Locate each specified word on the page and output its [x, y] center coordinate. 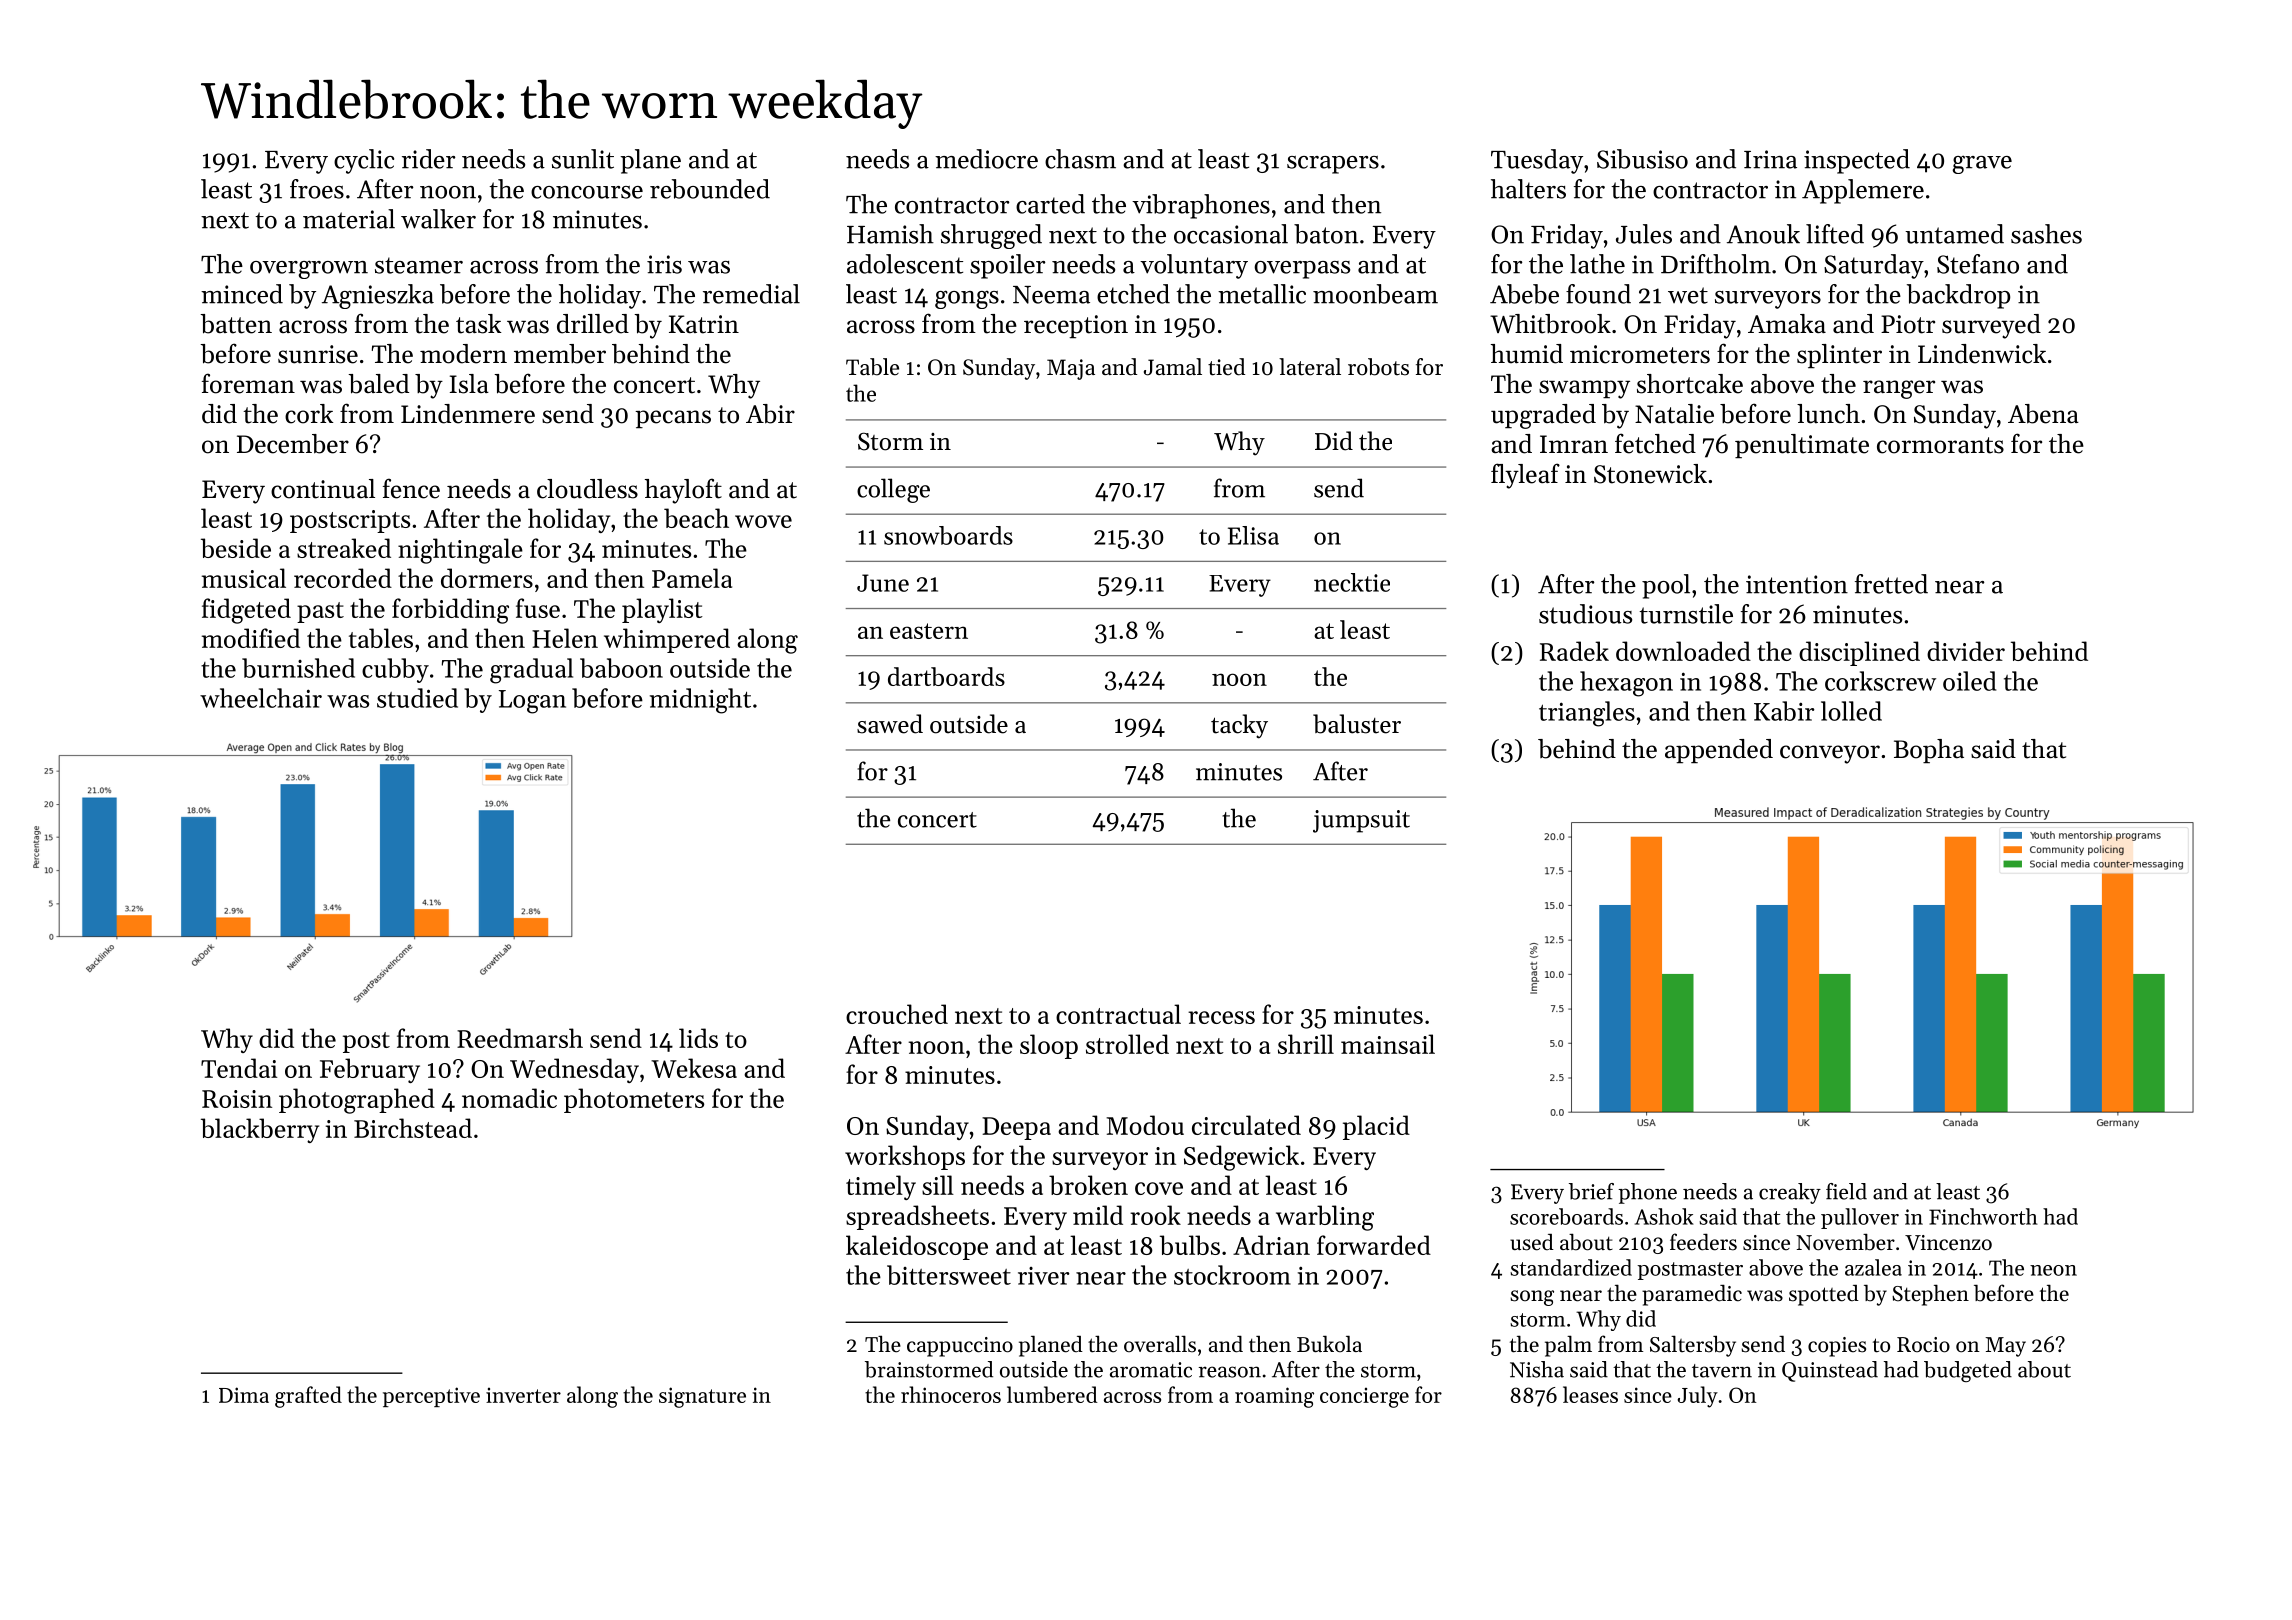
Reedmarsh [520, 1038]
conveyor [1830, 754]
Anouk [1763, 234]
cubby [395, 670]
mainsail [1388, 1044]
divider [1966, 651]
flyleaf [1525, 476]
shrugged [991, 236]
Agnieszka [378, 296]
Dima [244, 1395]
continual [323, 489]
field [1846, 1191]
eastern [929, 631]
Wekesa [694, 1068]
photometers [634, 1100]
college [893, 490]
